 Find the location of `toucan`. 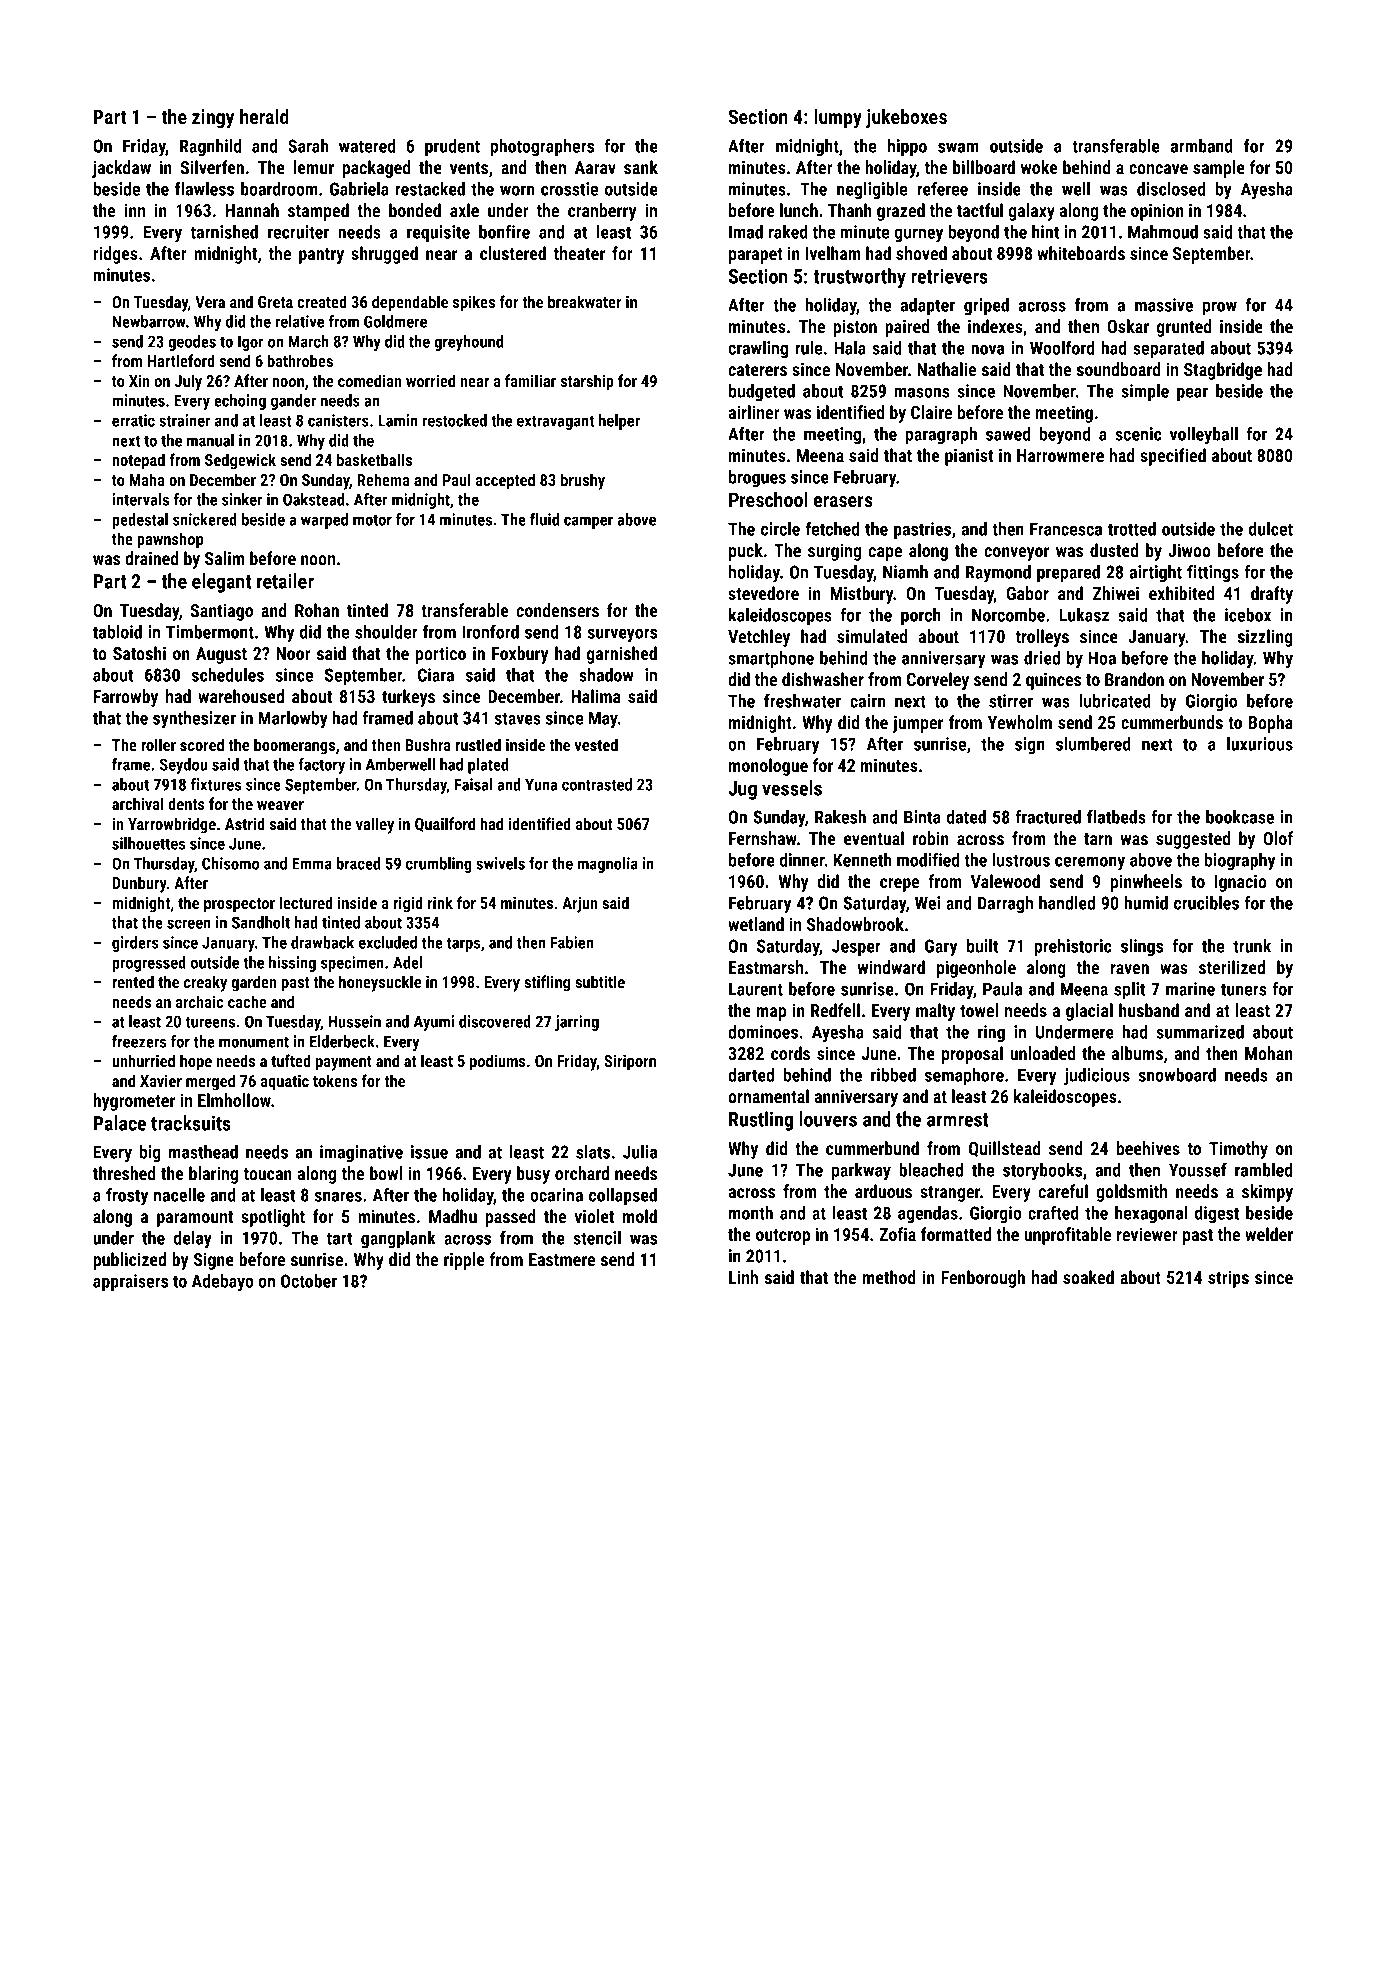

toucan is located at coordinates (268, 1174).
